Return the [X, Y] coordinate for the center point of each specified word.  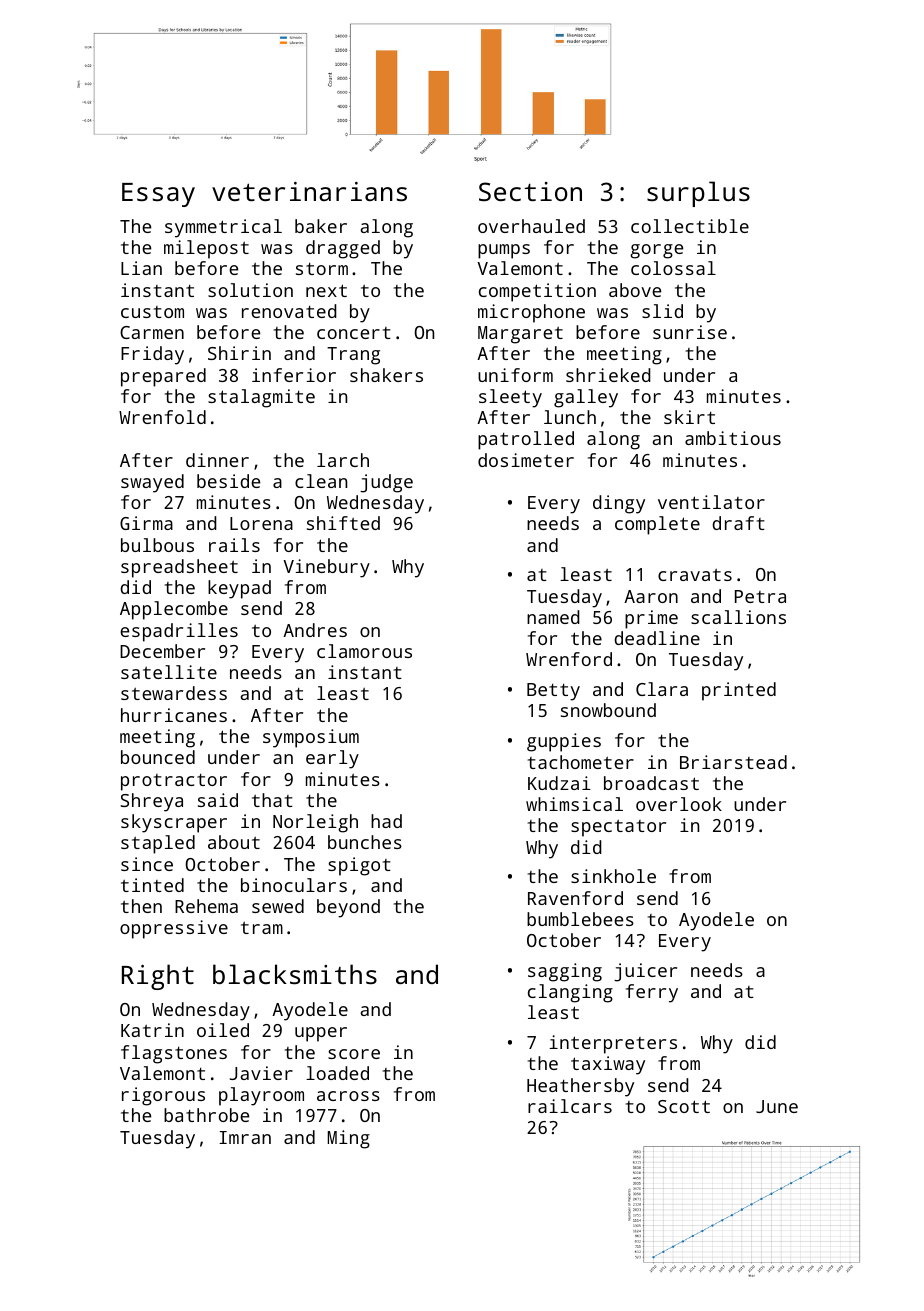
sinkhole [613, 876]
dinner [217, 460]
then [141, 906]
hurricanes [174, 715]
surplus [698, 194]
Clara [662, 689]
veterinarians [309, 191]
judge [386, 483]
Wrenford [569, 659]
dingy [619, 504]
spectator [618, 828]
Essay [158, 195]
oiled [223, 1030]
